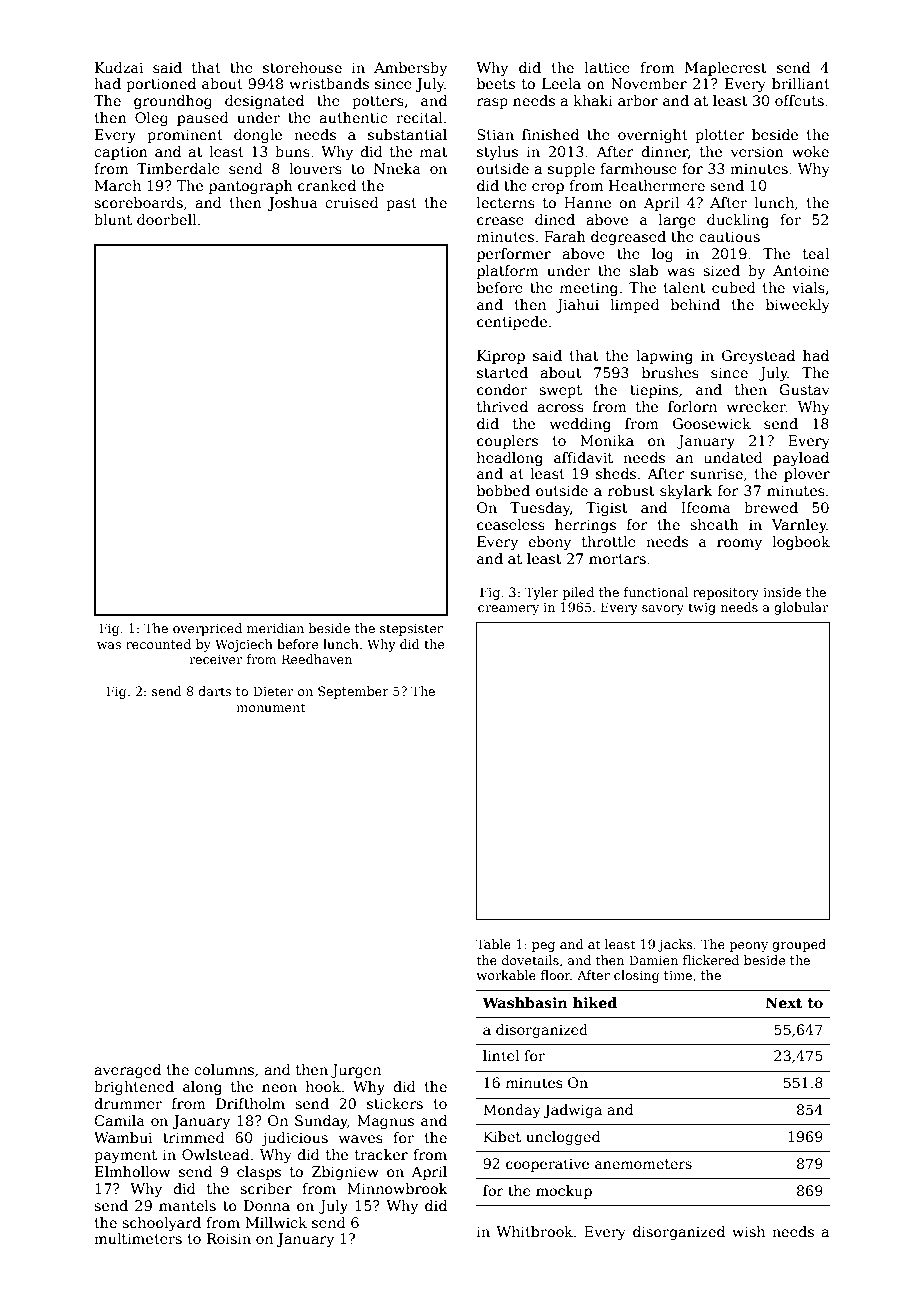 Image resolution: width=924 pixels, height=1308 pixels. I want to click on overpriced, so click(207, 629).
